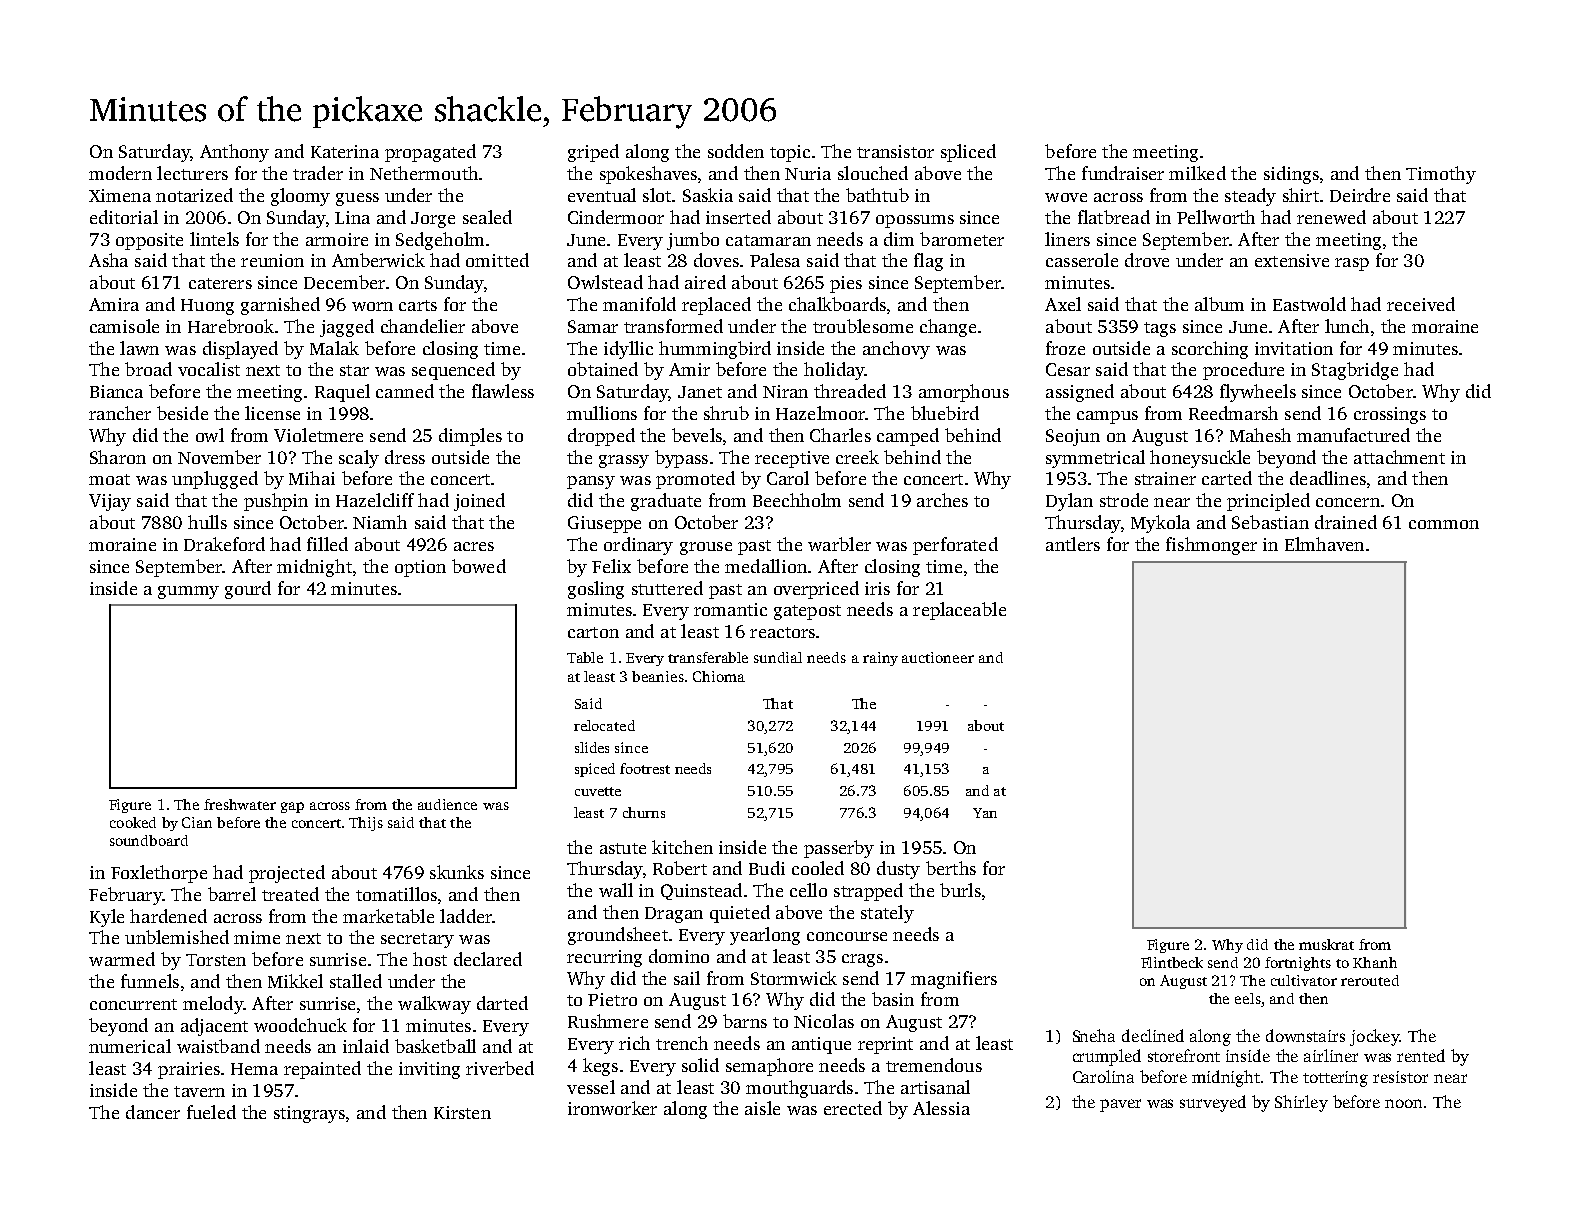  I want to click on reunion, so click(272, 260).
